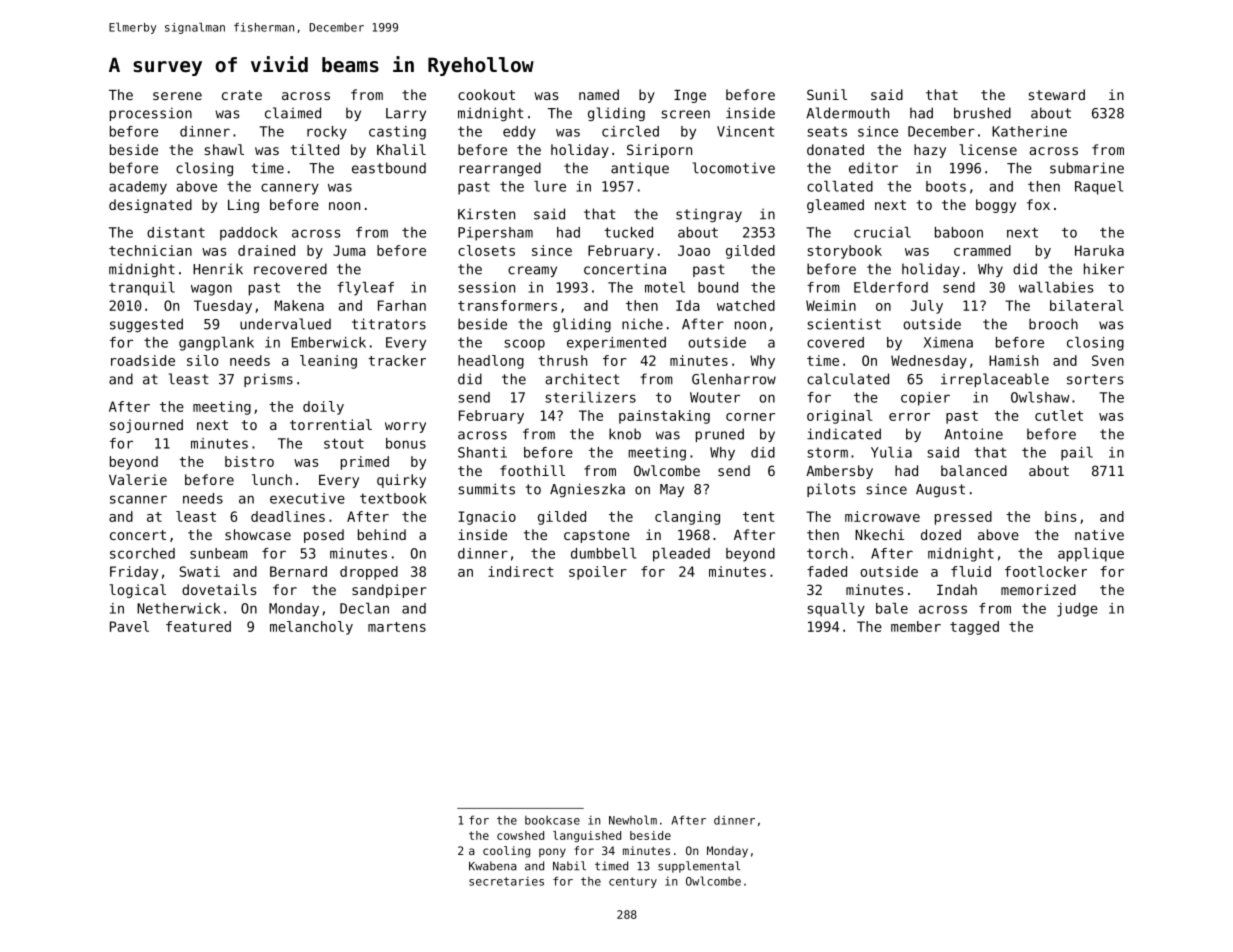 The width and height of the image is (1233, 952). I want to click on August, so click(940, 490).
